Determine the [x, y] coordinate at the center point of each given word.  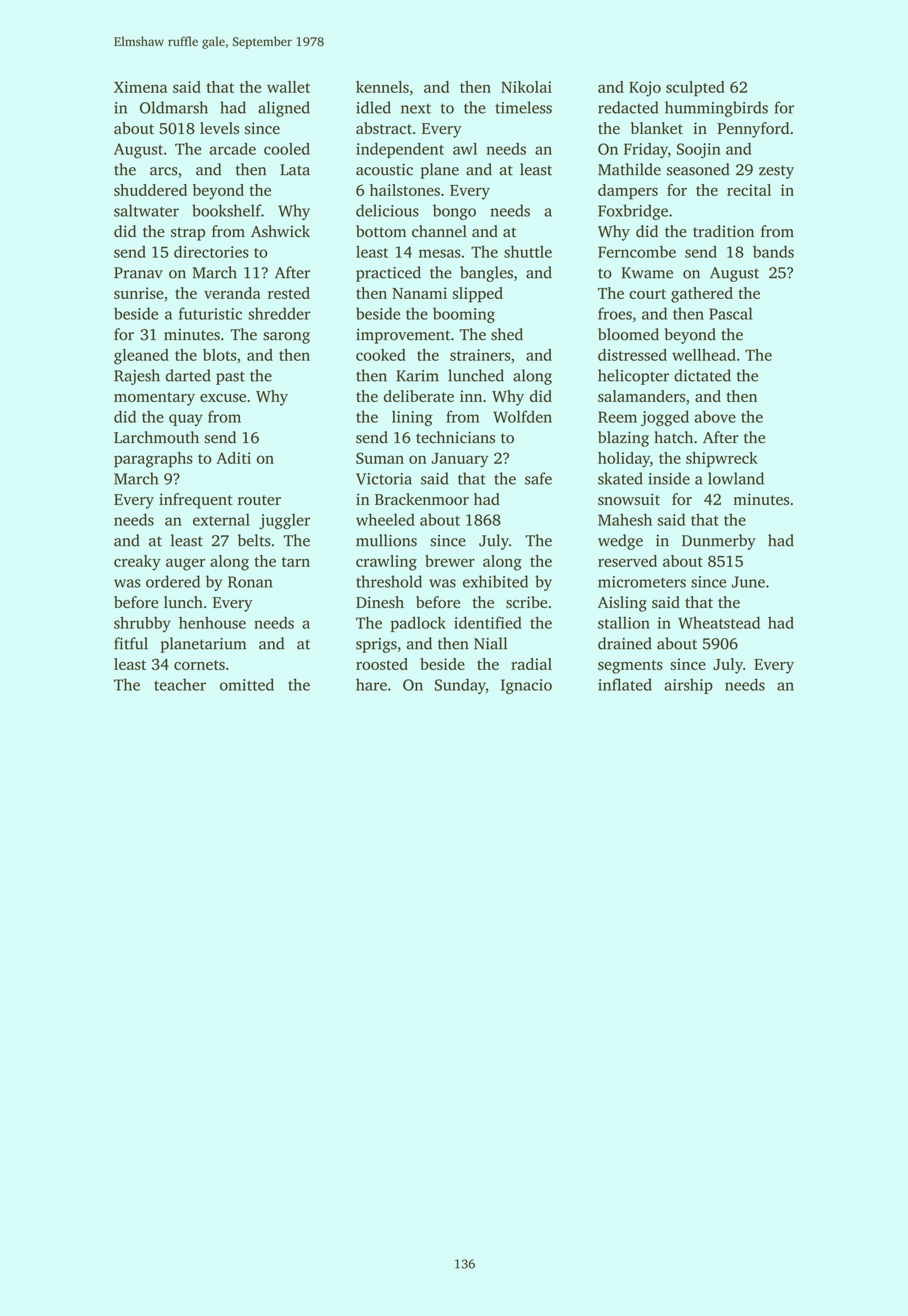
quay [186, 420]
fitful [131, 643]
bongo [454, 212]
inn [471, 396]
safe [538, 478]
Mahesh [625, 519]
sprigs [376, 645]
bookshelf [226, 210]
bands [773, 252]
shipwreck [722, 460]
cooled [287, 148]
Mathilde [629, 169]
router [259, 500]
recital [749, 190]
